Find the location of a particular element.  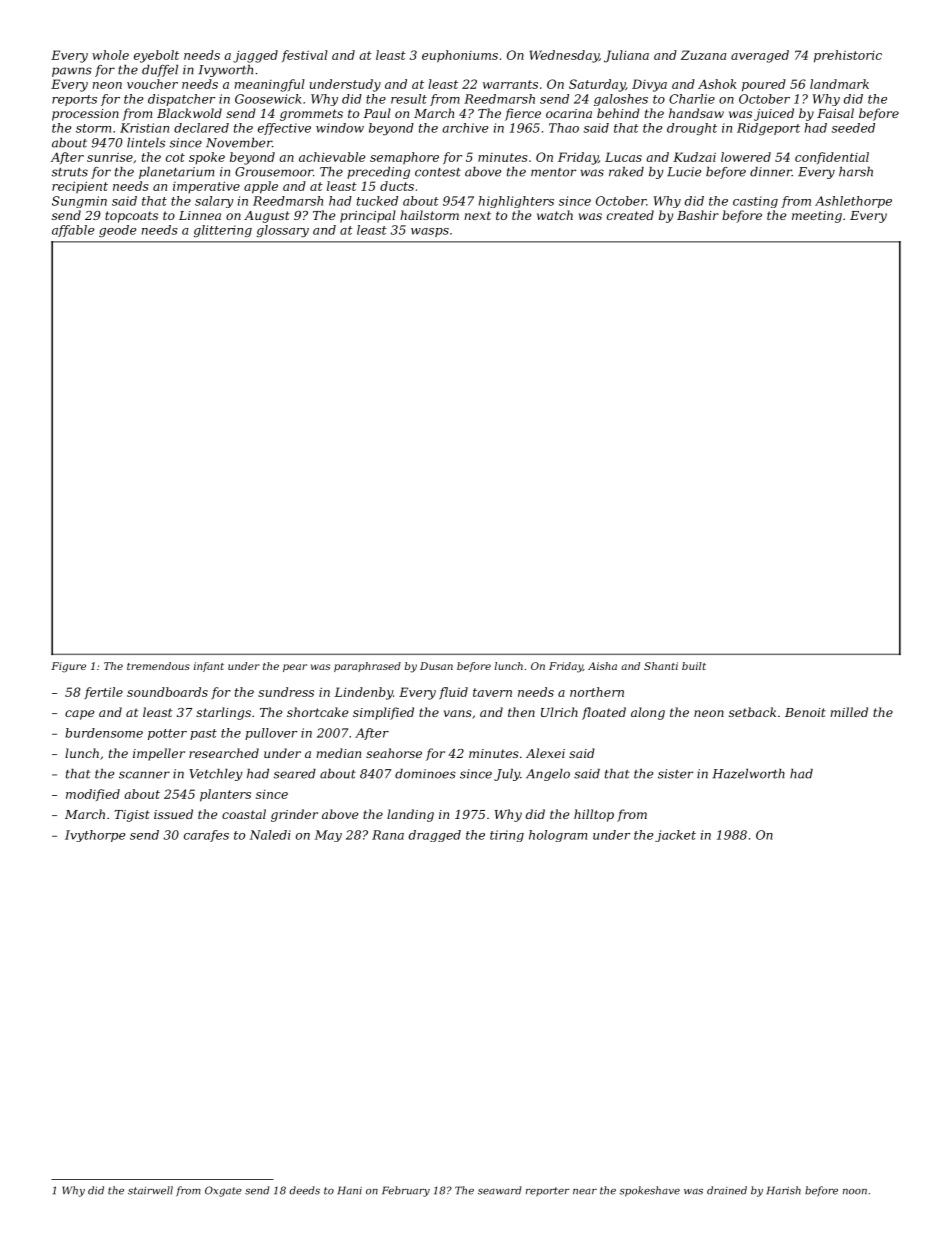

Dusan is located at coordinates (436, 666).
